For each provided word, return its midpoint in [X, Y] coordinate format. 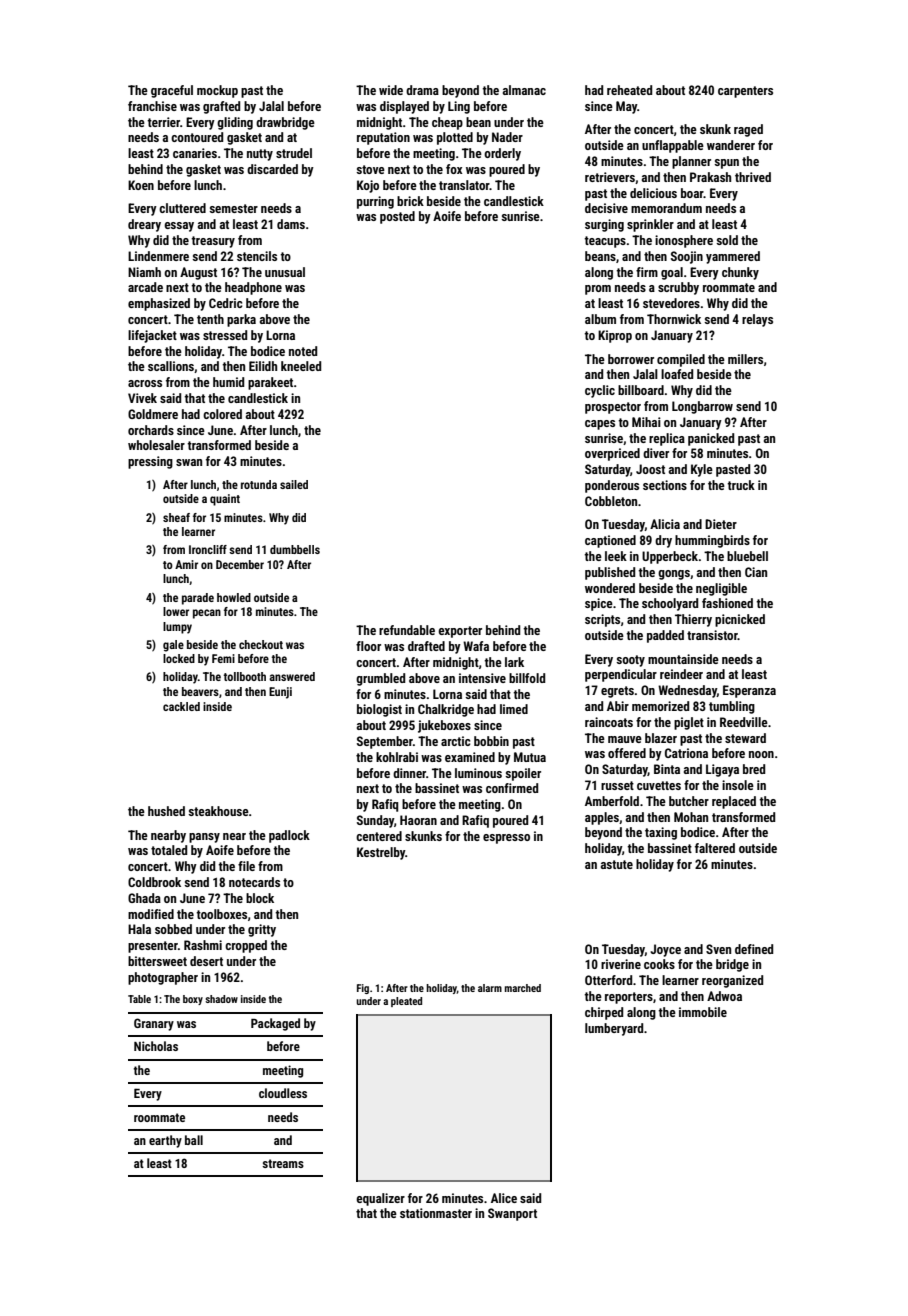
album [600, 319]
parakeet [270, 383]
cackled [181, 706]
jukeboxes [444, 726]
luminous [478, 773]
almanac [524, 90]
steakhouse [218, 811]
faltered [715, 848]
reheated [629, 90]
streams [283, 1163]
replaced [734, 802]
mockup [217, 91]
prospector [613, 408]
